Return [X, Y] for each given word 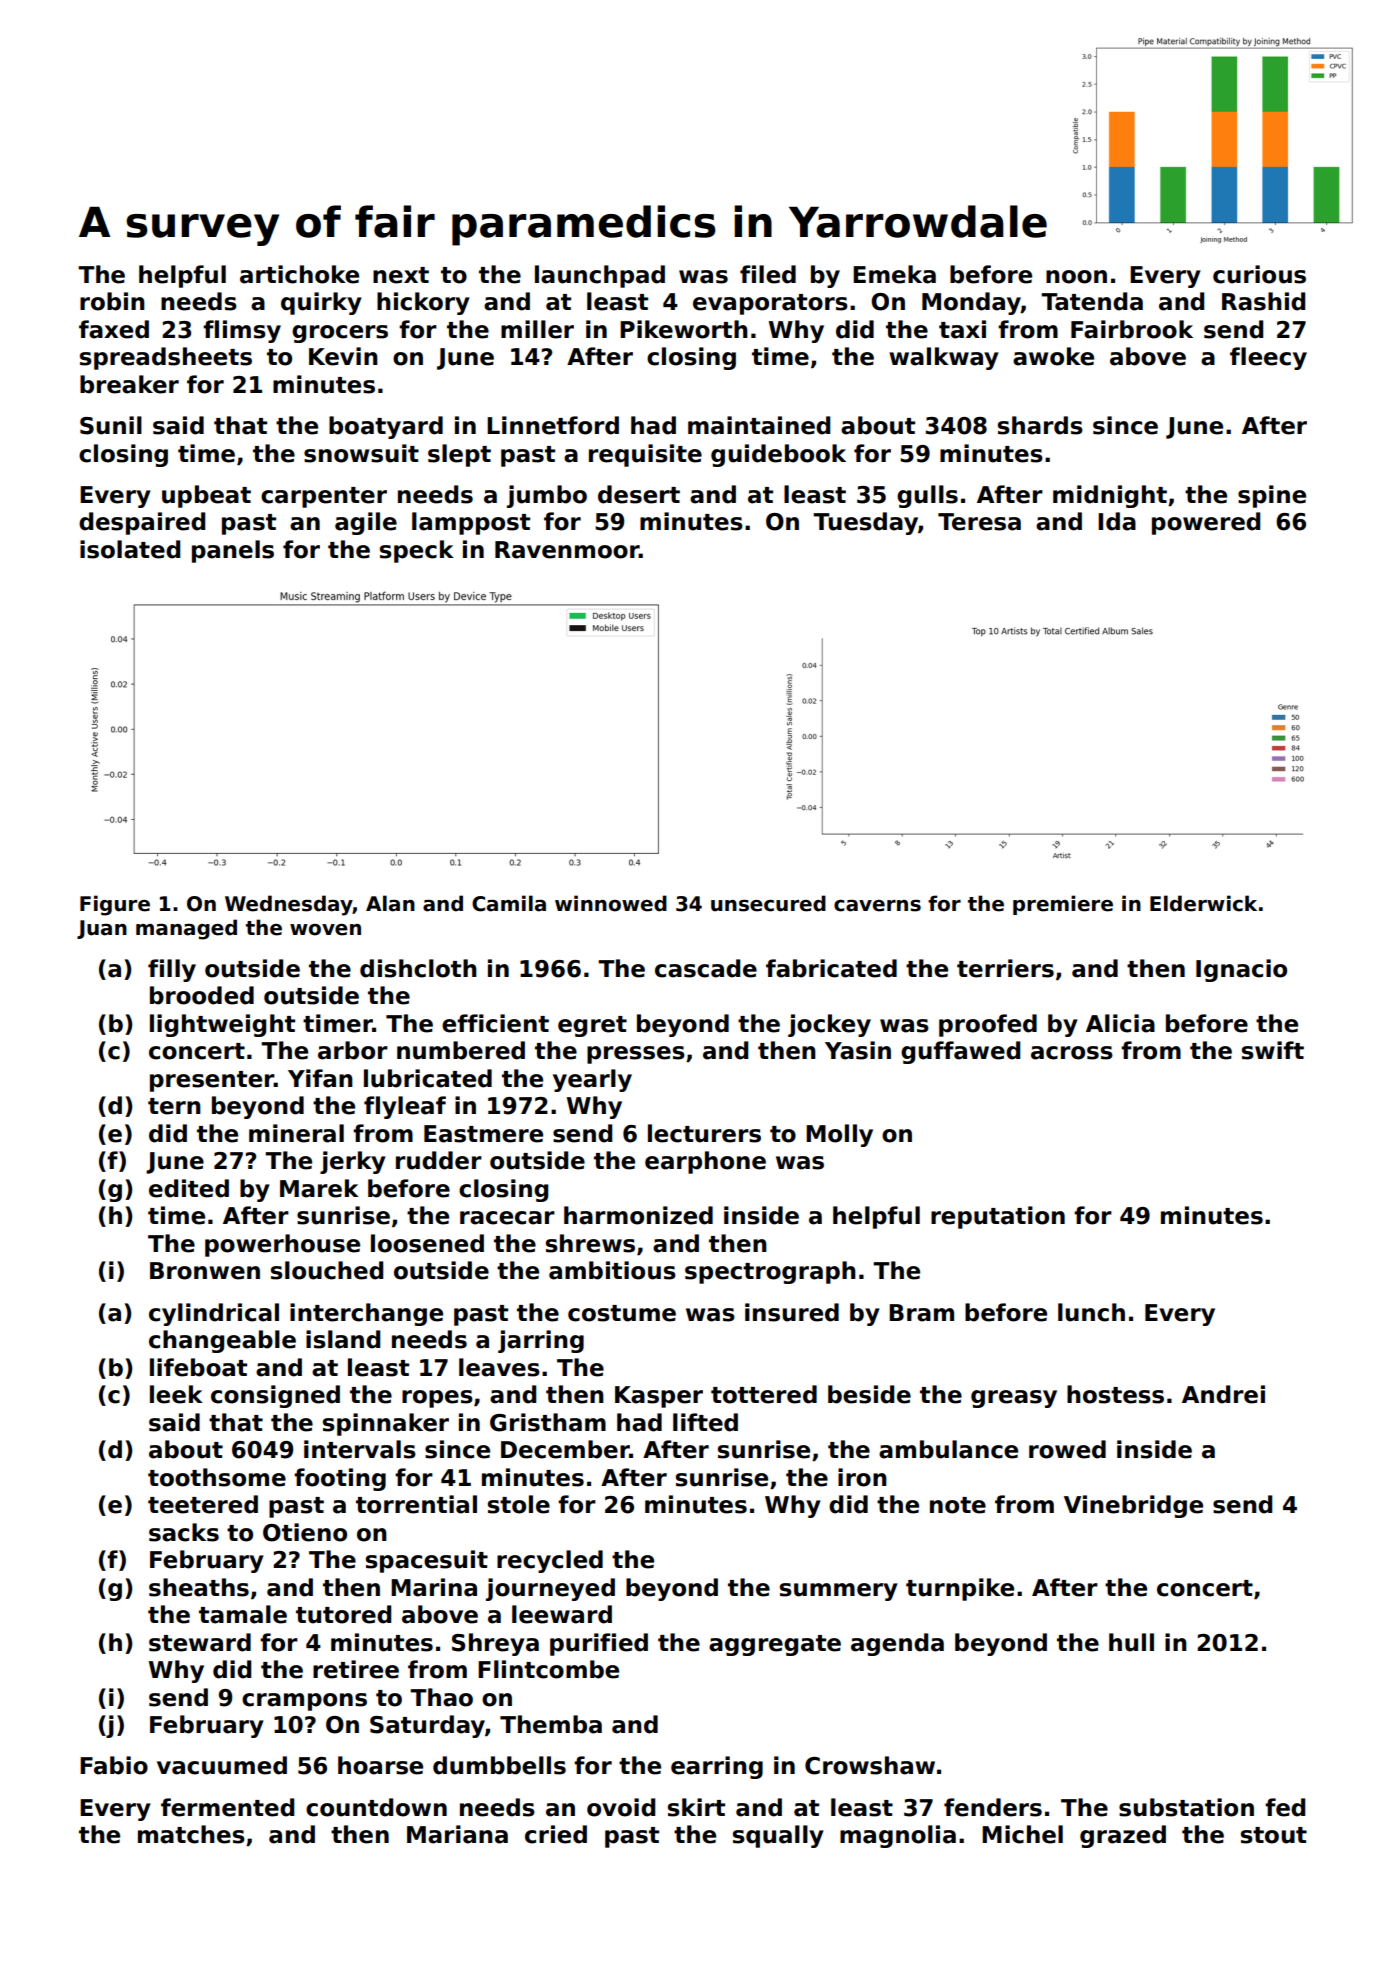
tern [174, 1106]
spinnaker [386, 1424]
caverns [877, 906]
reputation [998, 1217]
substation [1186, 1807]
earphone [705, 1162]
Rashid [1263, 301]
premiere [1063, 905]
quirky [321, 303]
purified [599, 1644]
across [1072, 1053]
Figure [115, 905]
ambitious [612, 1270]
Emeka [894, 274]
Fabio [114, 1765]
